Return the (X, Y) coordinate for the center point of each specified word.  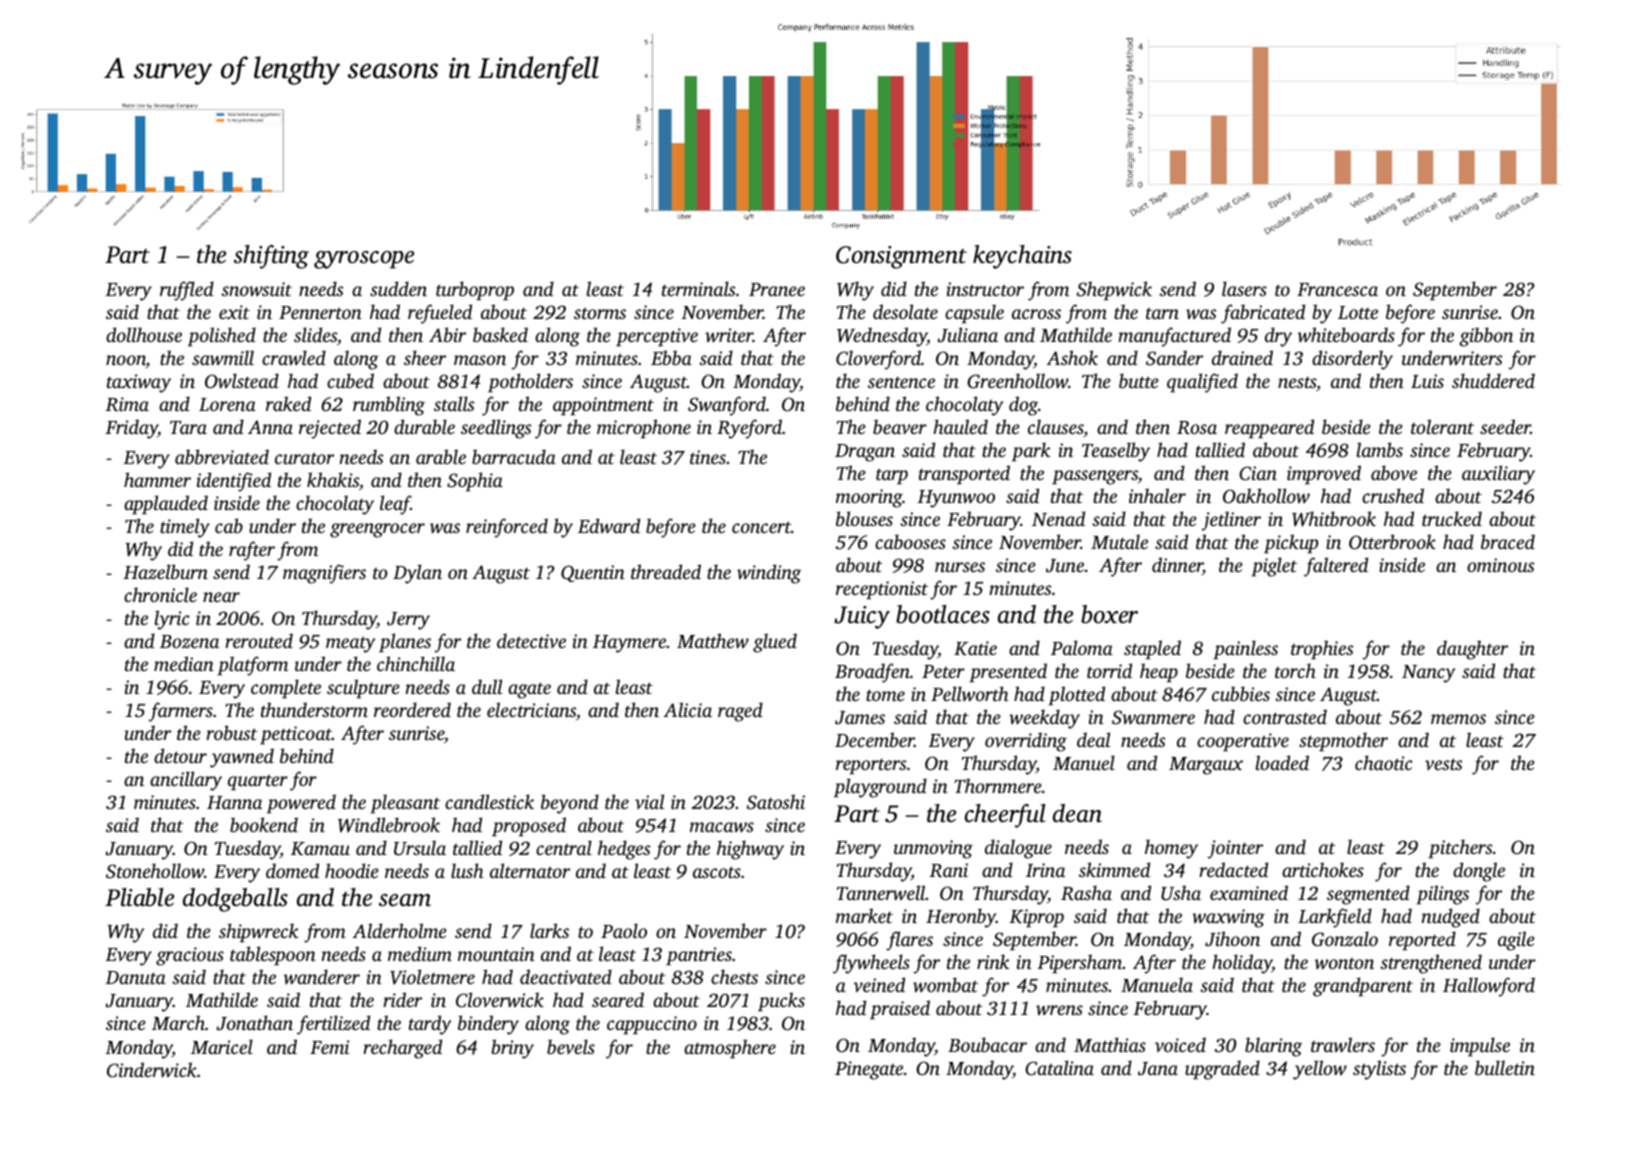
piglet (1274, 567)
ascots (717, 872)
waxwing (1228, 918)
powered (301, 804)
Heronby (961, 918)
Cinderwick (152, 1070)
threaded (666, 571)
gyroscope (364, 260)
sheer (425, 357)
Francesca (1337, 289)
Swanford (727, 406)
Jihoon (1232, 939)
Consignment (901, 257)
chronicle (160, 594)
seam (405, 900)
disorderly (1352, 360)
